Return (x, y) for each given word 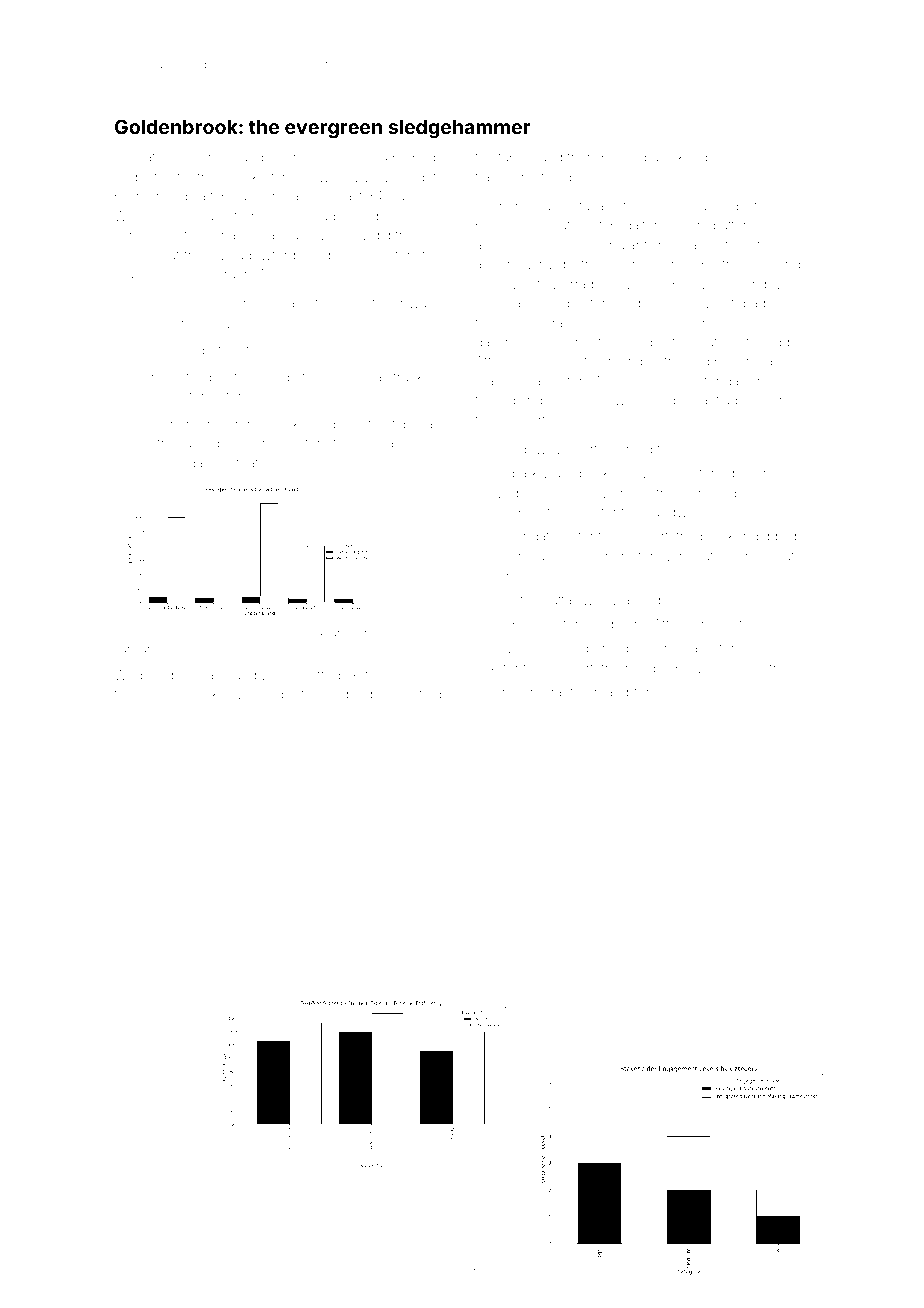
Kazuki (619, 157)
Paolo (492, 303)
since (391, 633)
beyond (738, 362)
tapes (515, 159)
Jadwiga (176, 464)
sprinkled (600, 474)
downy (540, 450)
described (181, 323)
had (214, 633)
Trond (219, 157)
